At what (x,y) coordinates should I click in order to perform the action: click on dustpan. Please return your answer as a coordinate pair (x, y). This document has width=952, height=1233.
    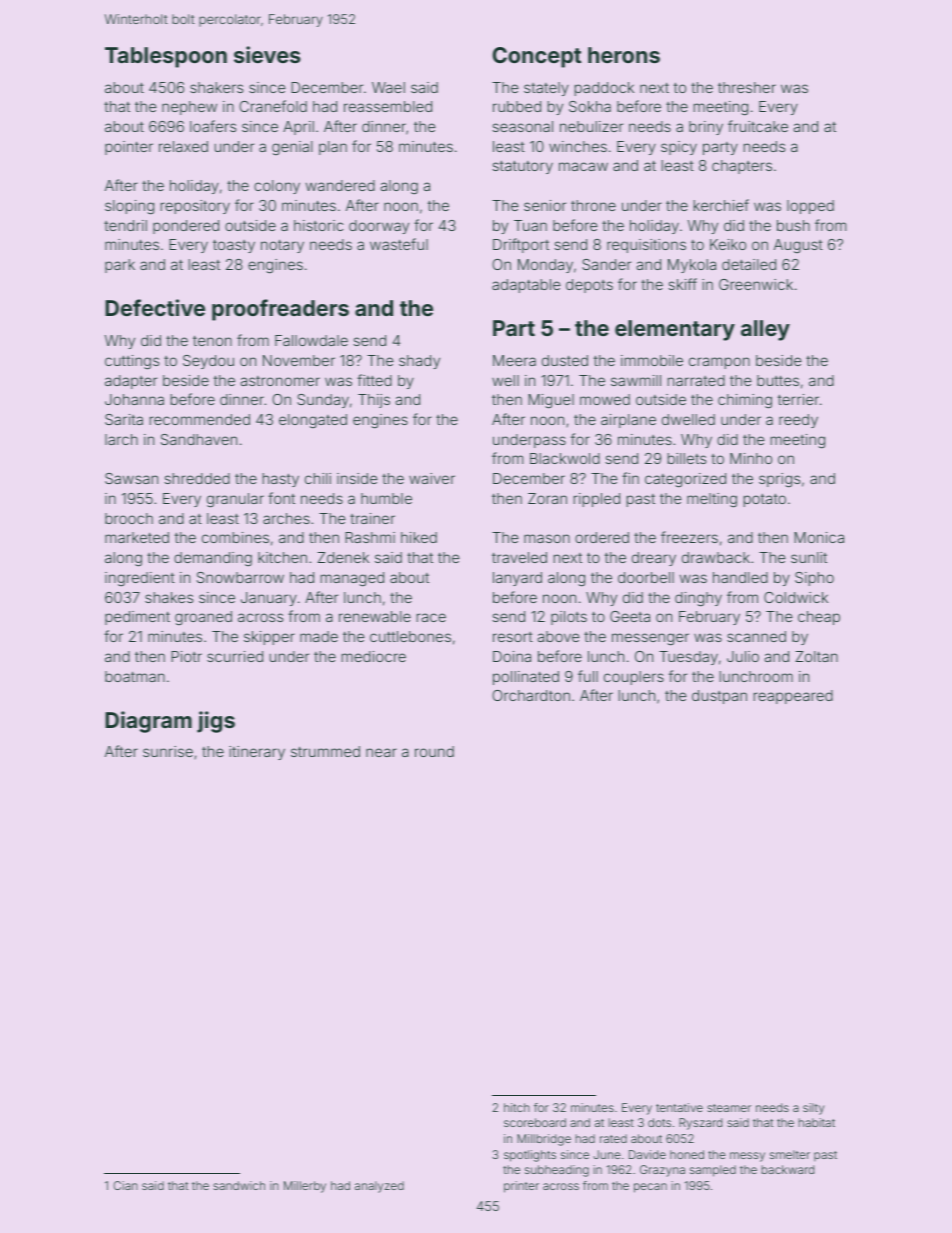
    Looking at the image, I should click on (719, 697).
